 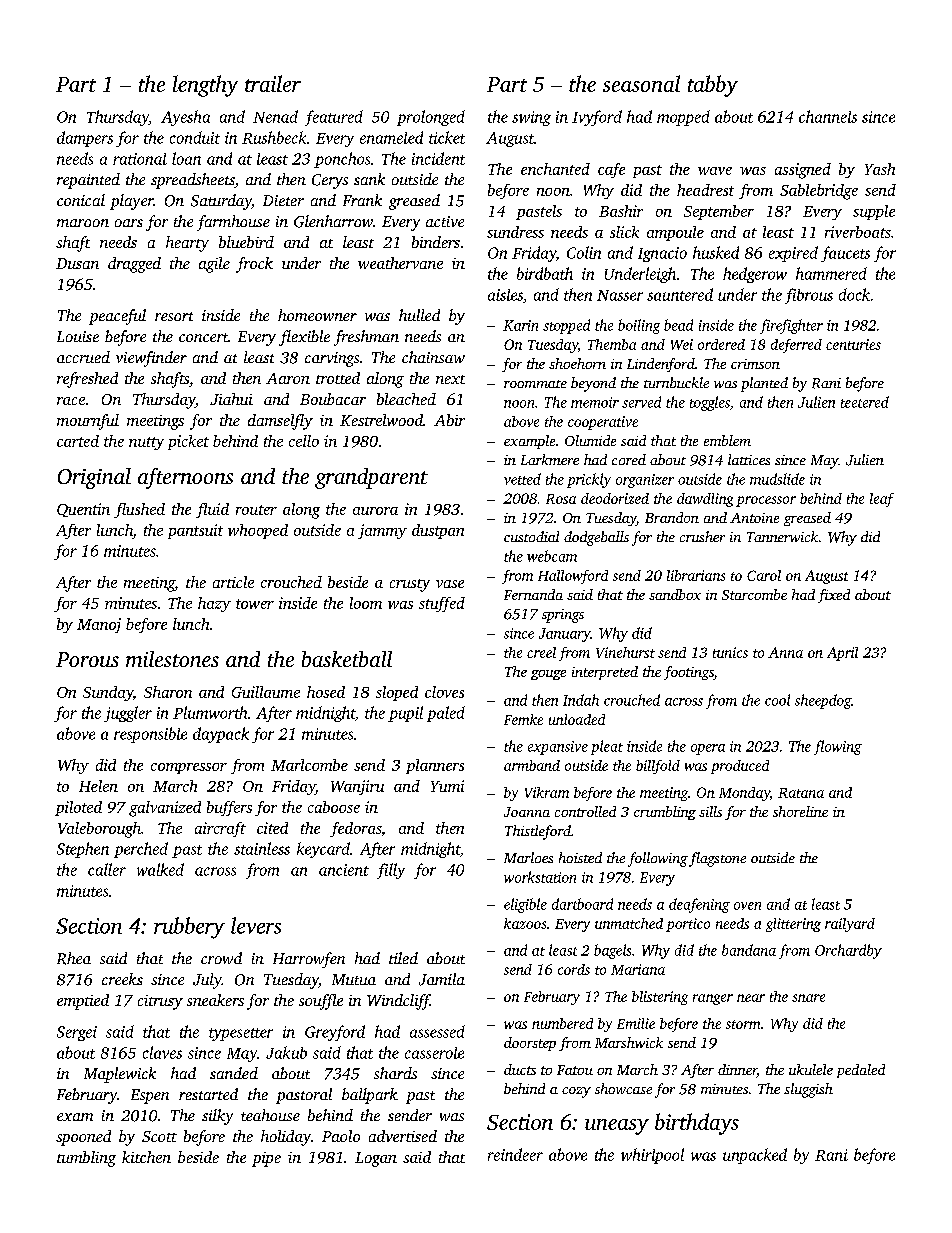 What do you see at coordinates (334, 118) in the screenshot?
I see `featured` at bounding box center [334, 118].
